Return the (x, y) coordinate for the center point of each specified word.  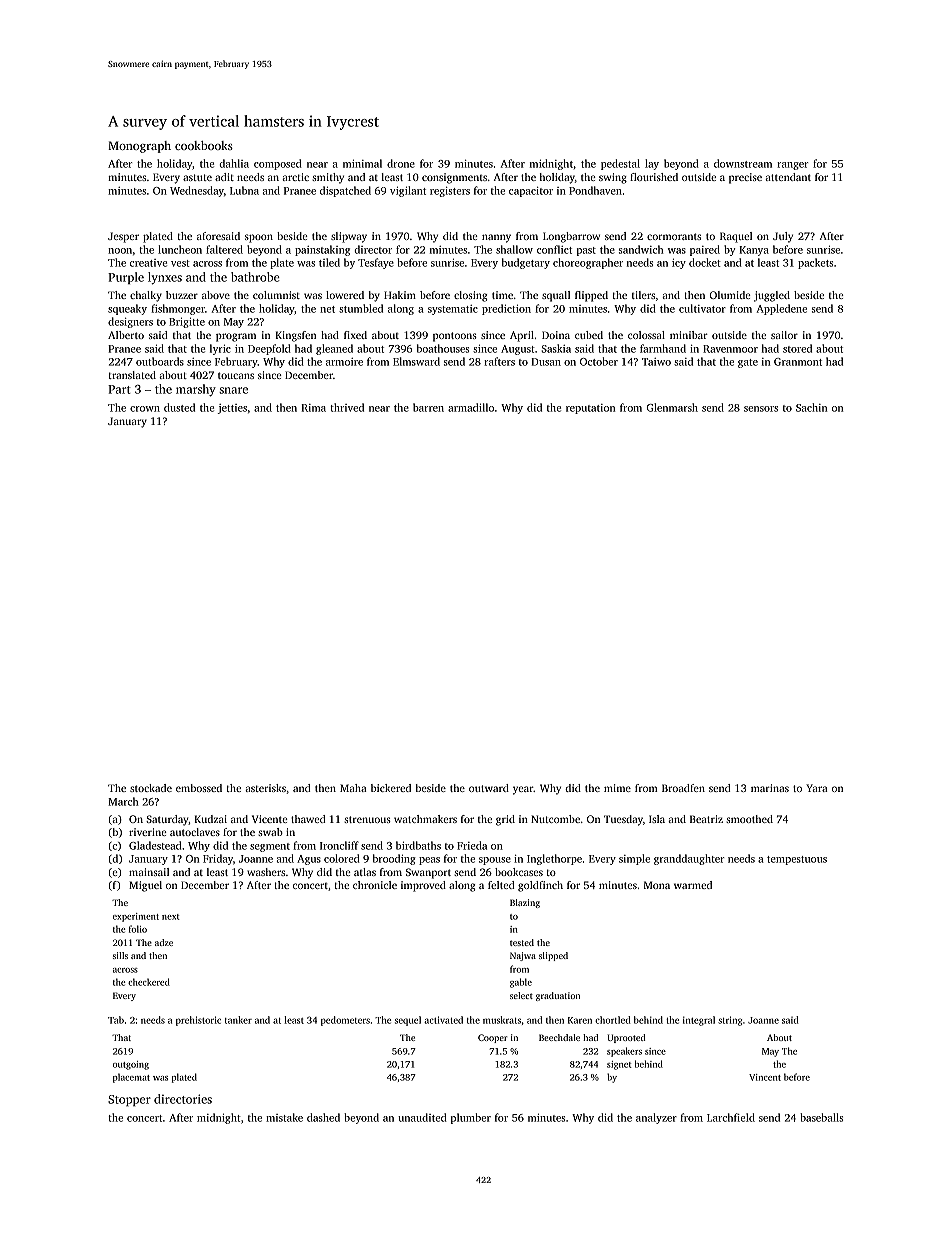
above (216, 295)
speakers (624, 1052)
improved (423, 886)
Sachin (811, 407)
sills (120, 955)
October (599, 361)
